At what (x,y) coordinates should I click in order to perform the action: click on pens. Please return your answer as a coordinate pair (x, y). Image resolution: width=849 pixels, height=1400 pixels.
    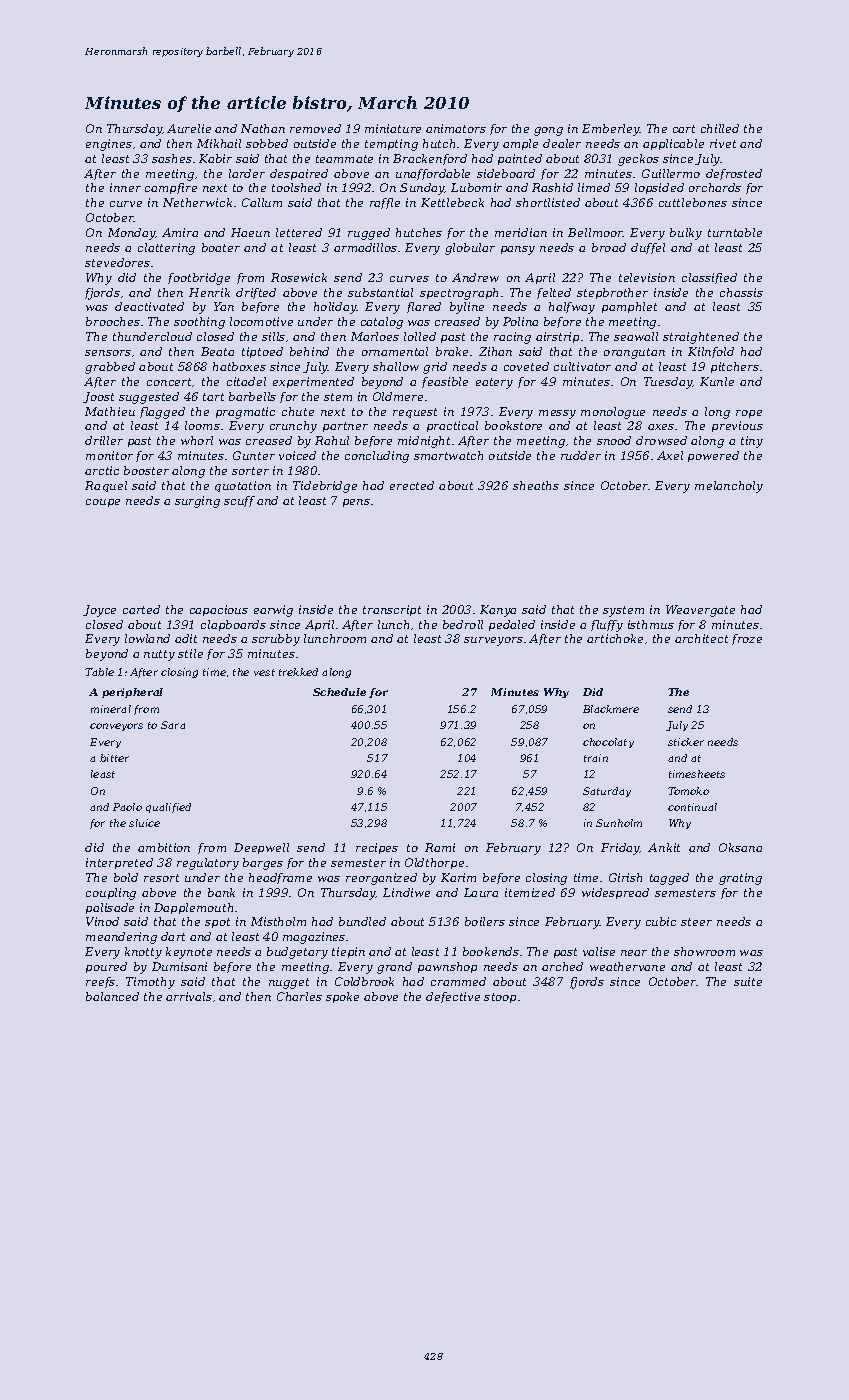
    Looking at the image, I should click on (356, 503).
